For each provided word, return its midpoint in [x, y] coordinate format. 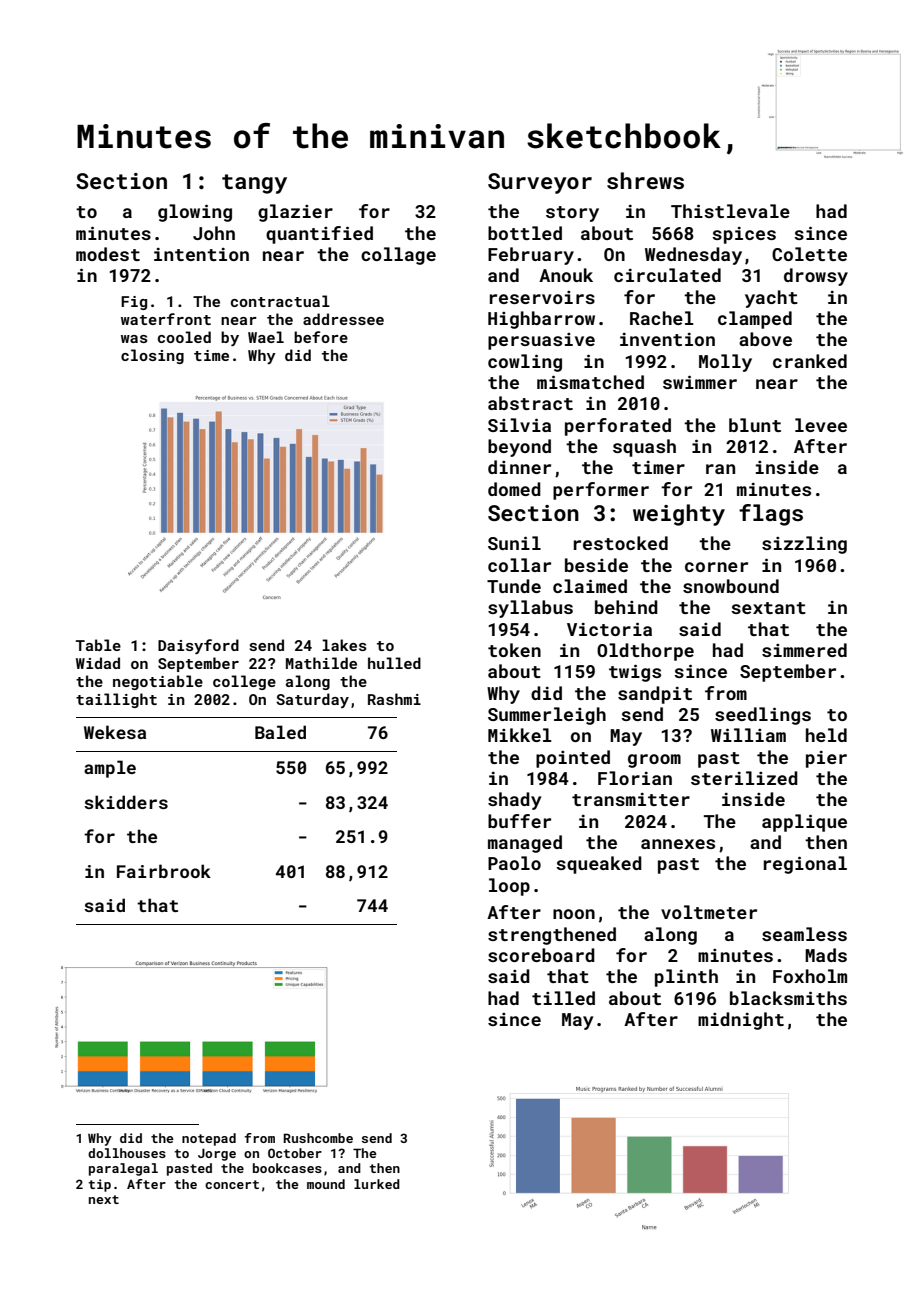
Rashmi [394, 699]
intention [201, 254]
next [104, 1199]
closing [152, 356]
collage [398, 256]
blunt [755, 425]
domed [514, 489]
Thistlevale [730, 211]
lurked [377, 1184]
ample [110, 769]
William [748, 735]
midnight [741, 1021]
